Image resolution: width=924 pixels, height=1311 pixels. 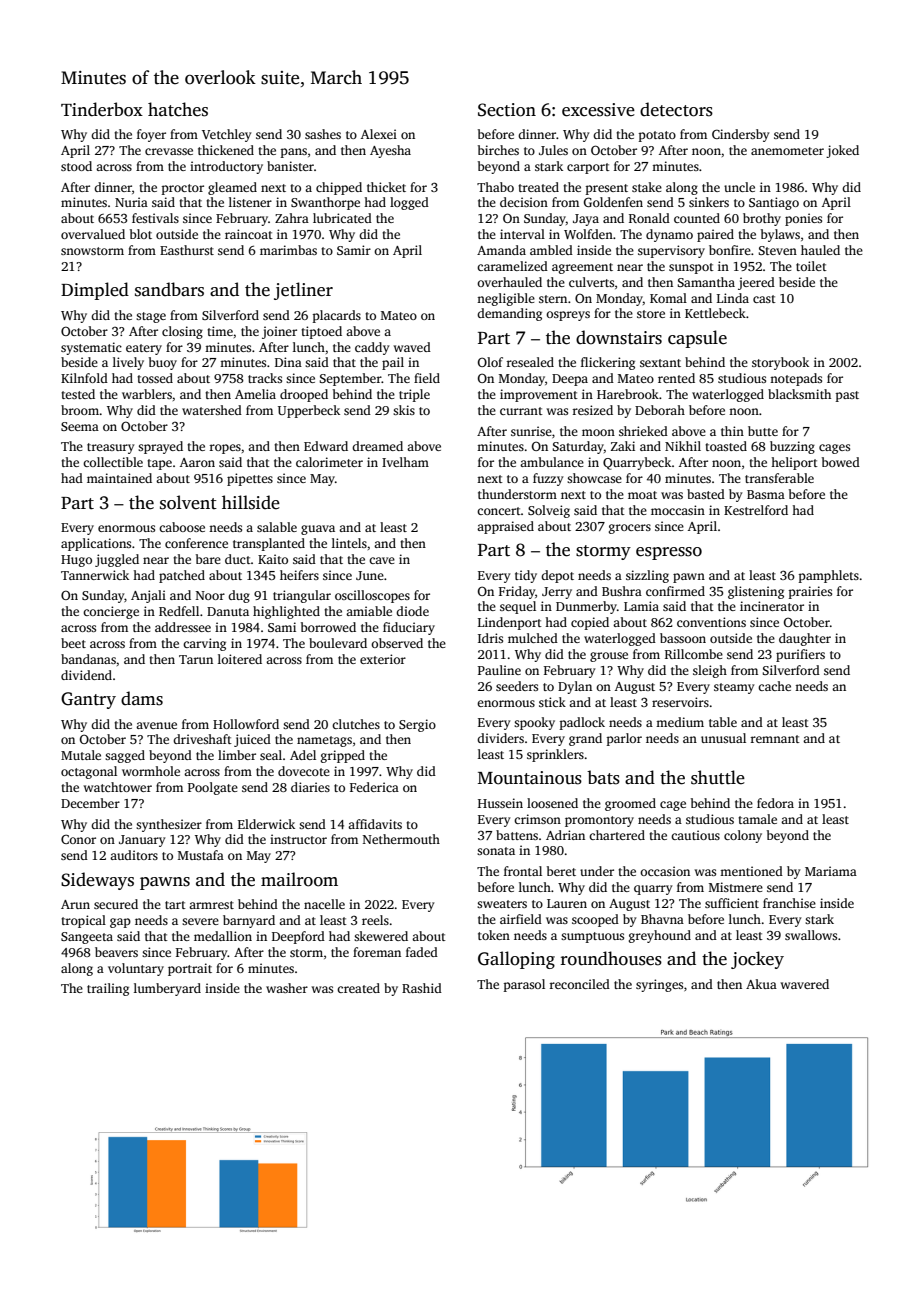 I want to click on trailing, so click(x=108, y=989).
